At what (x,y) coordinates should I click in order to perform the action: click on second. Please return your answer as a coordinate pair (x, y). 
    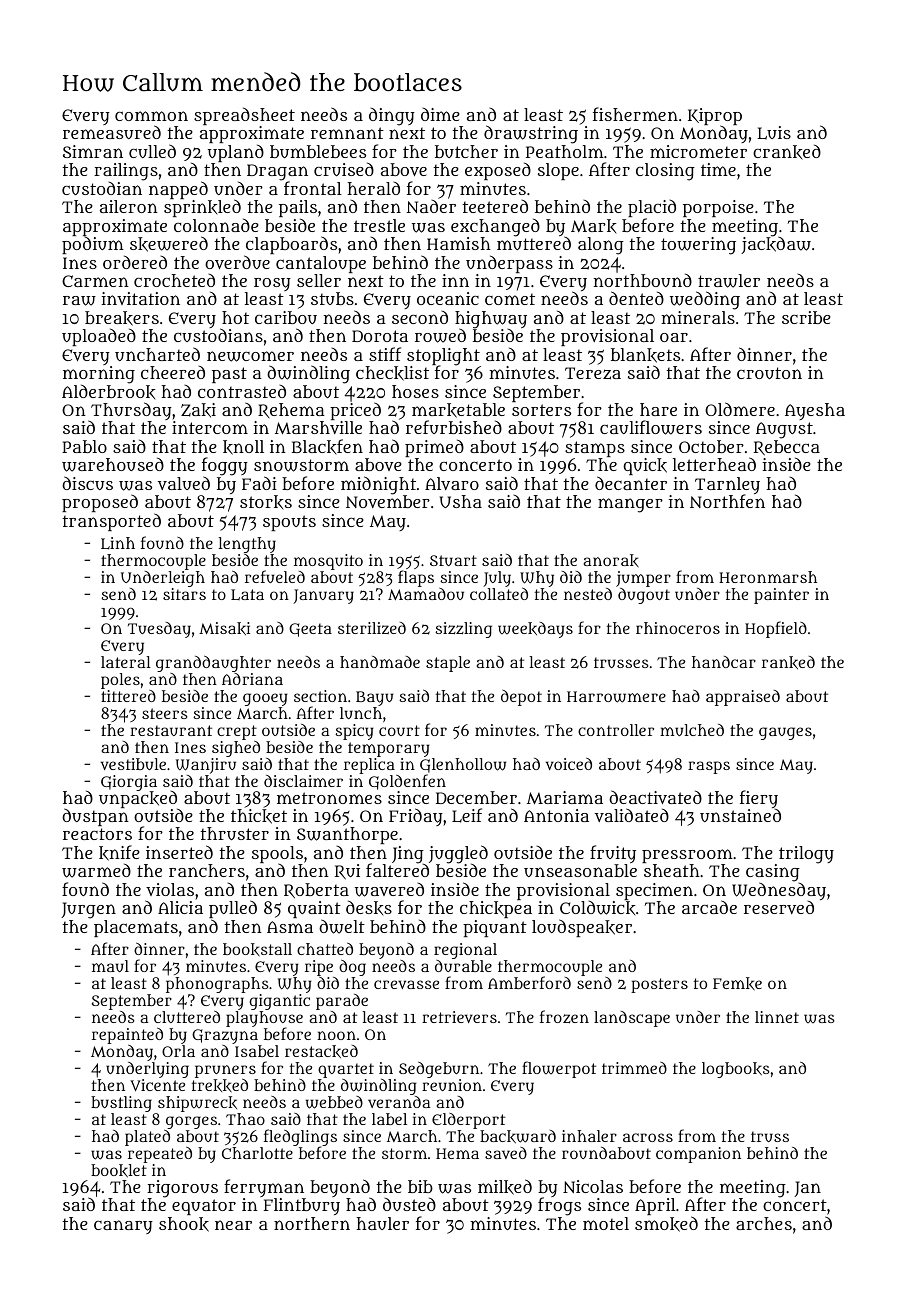
    Looking at the image, I should click on (420, 317).
